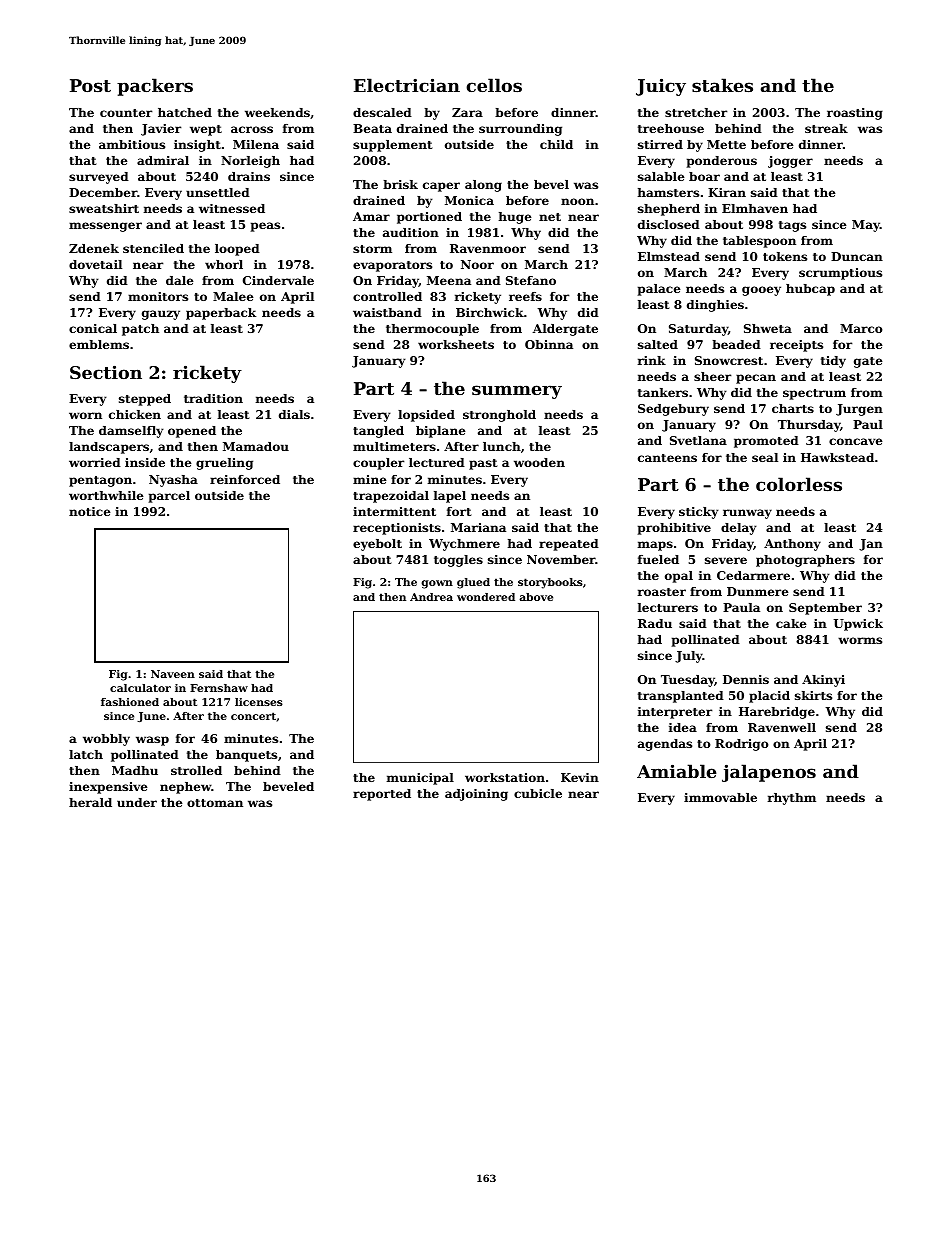 This screenshot has width=952, height=1233. I want to click on workstation, so click(505, 777).
